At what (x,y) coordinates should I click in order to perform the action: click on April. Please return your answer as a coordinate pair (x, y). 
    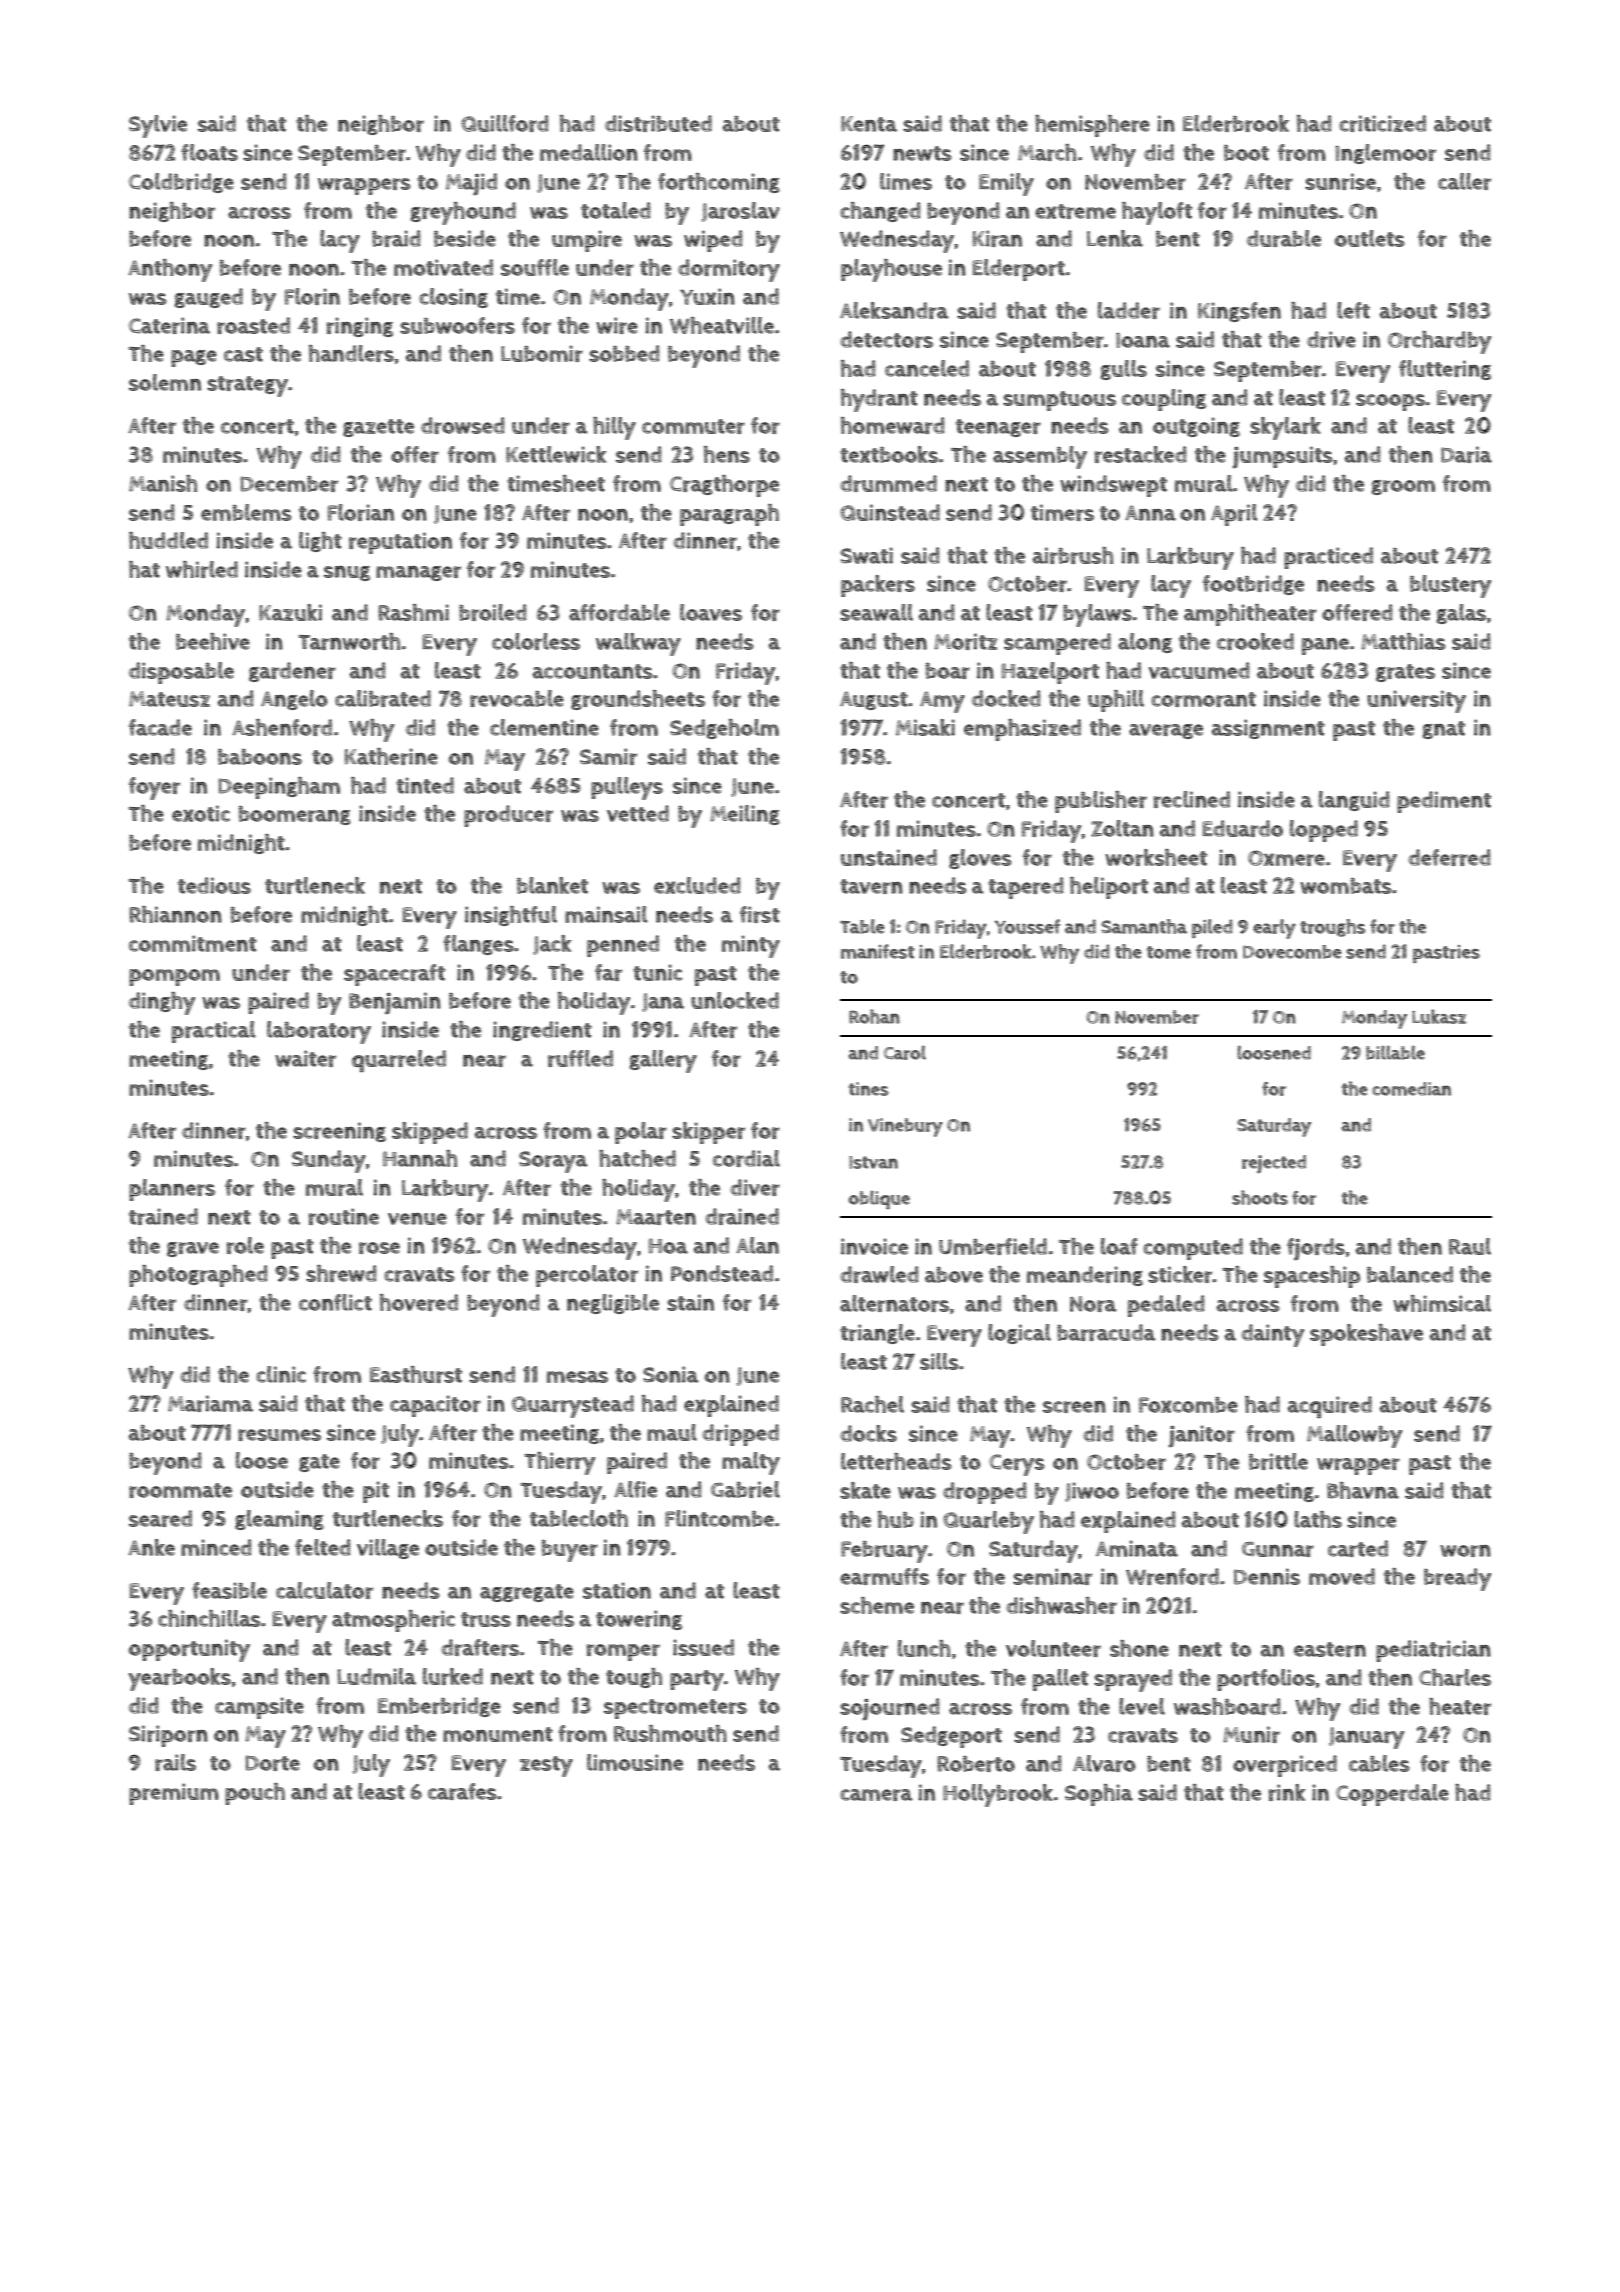
    Looking at the image, I should click on (1234, 515).
